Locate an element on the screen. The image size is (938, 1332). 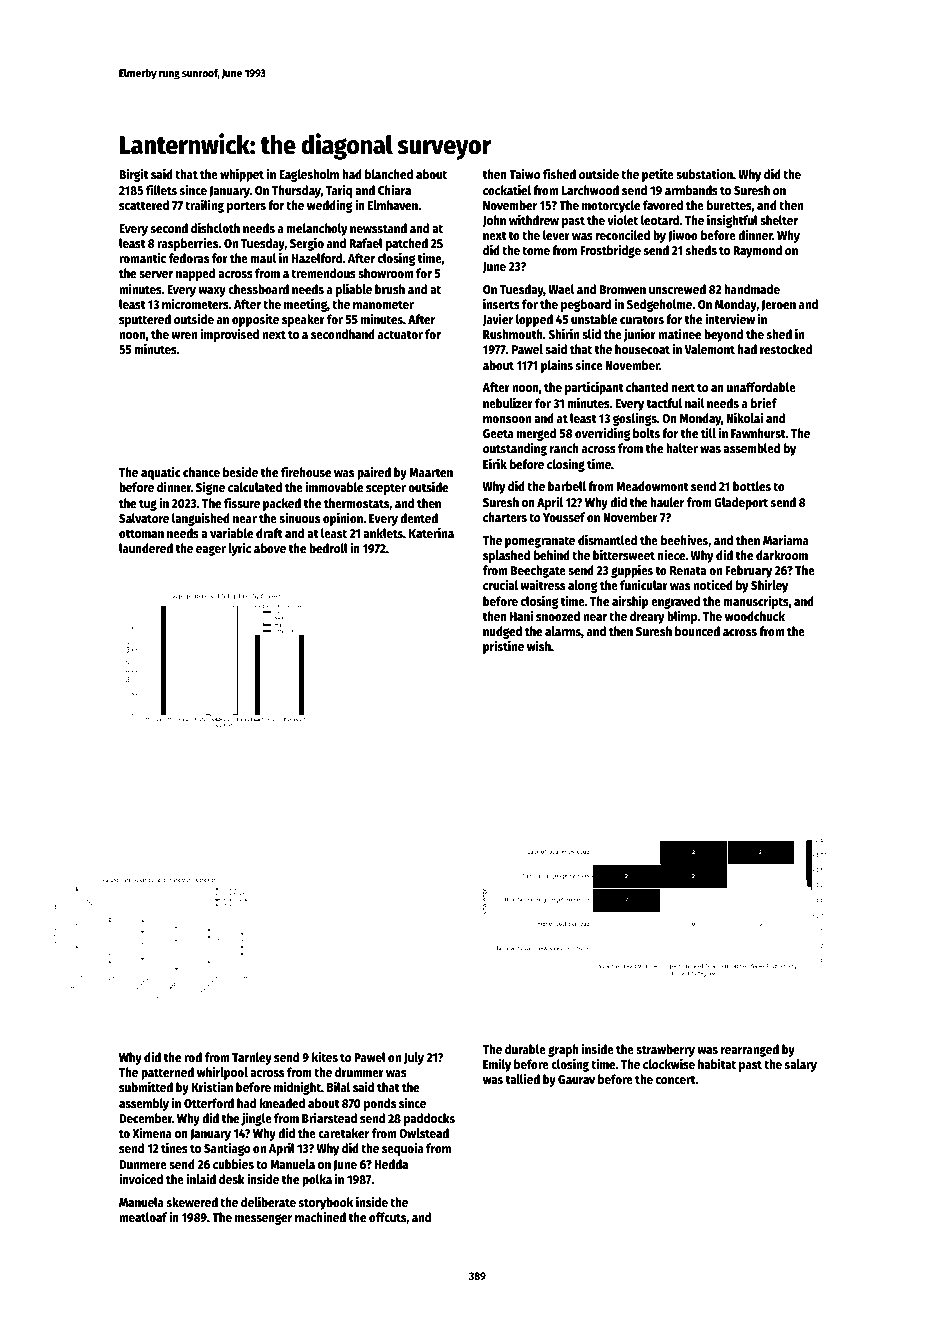
whippet is located at coordinates (242, 175).
